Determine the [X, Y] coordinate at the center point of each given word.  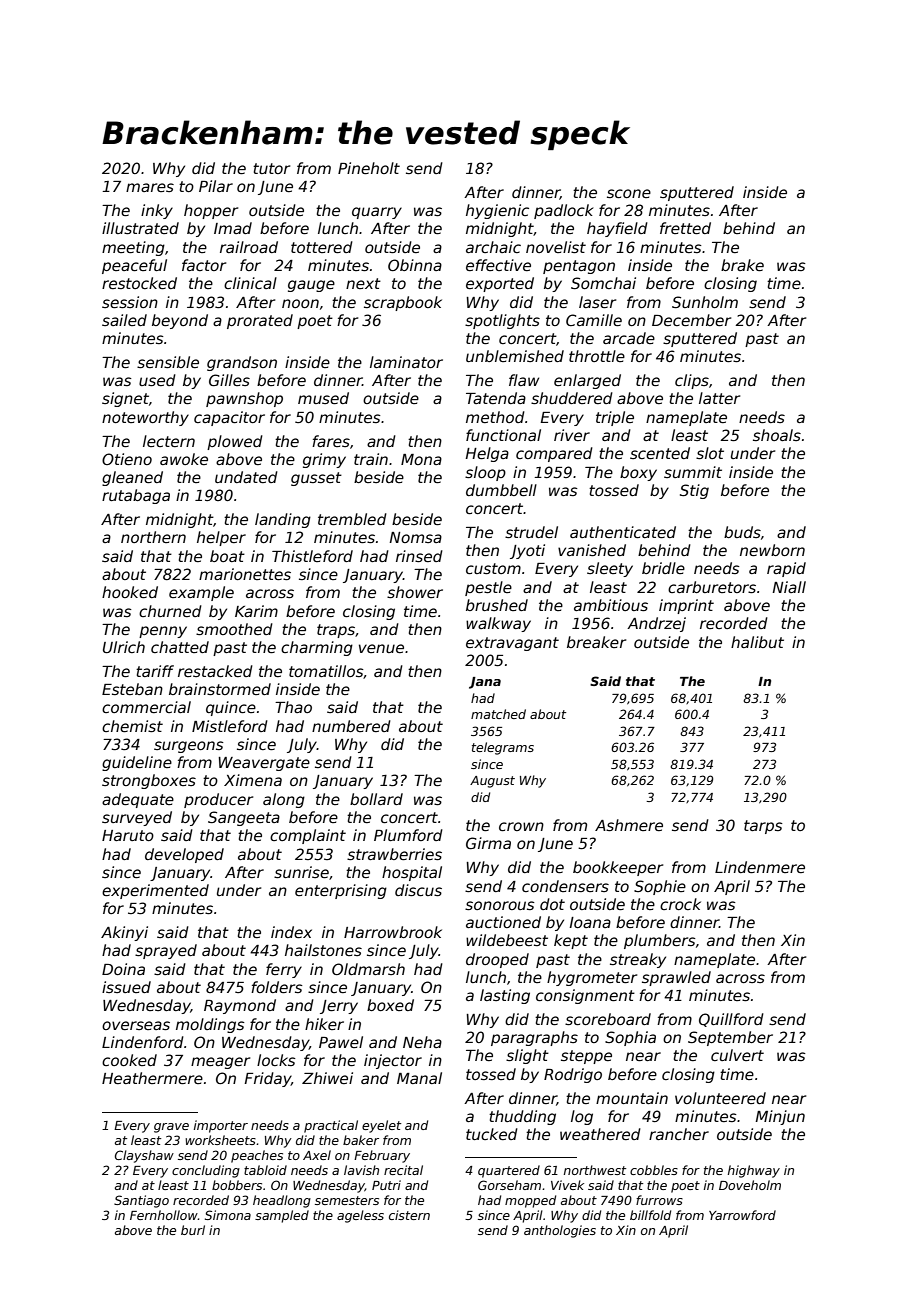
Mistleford [230, 726]
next [363, 283]
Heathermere [152, 1078]
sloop [485, 473]
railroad [249, 247]
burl [193, 1230]
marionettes [245, 574]
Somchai [603, 283]
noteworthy [145, 418]
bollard [376, 799]
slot [710, 453]
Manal [419, 1078]
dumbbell [501, 490]
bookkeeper [618, 868]
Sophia [630, 1038]
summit [693, 472]
